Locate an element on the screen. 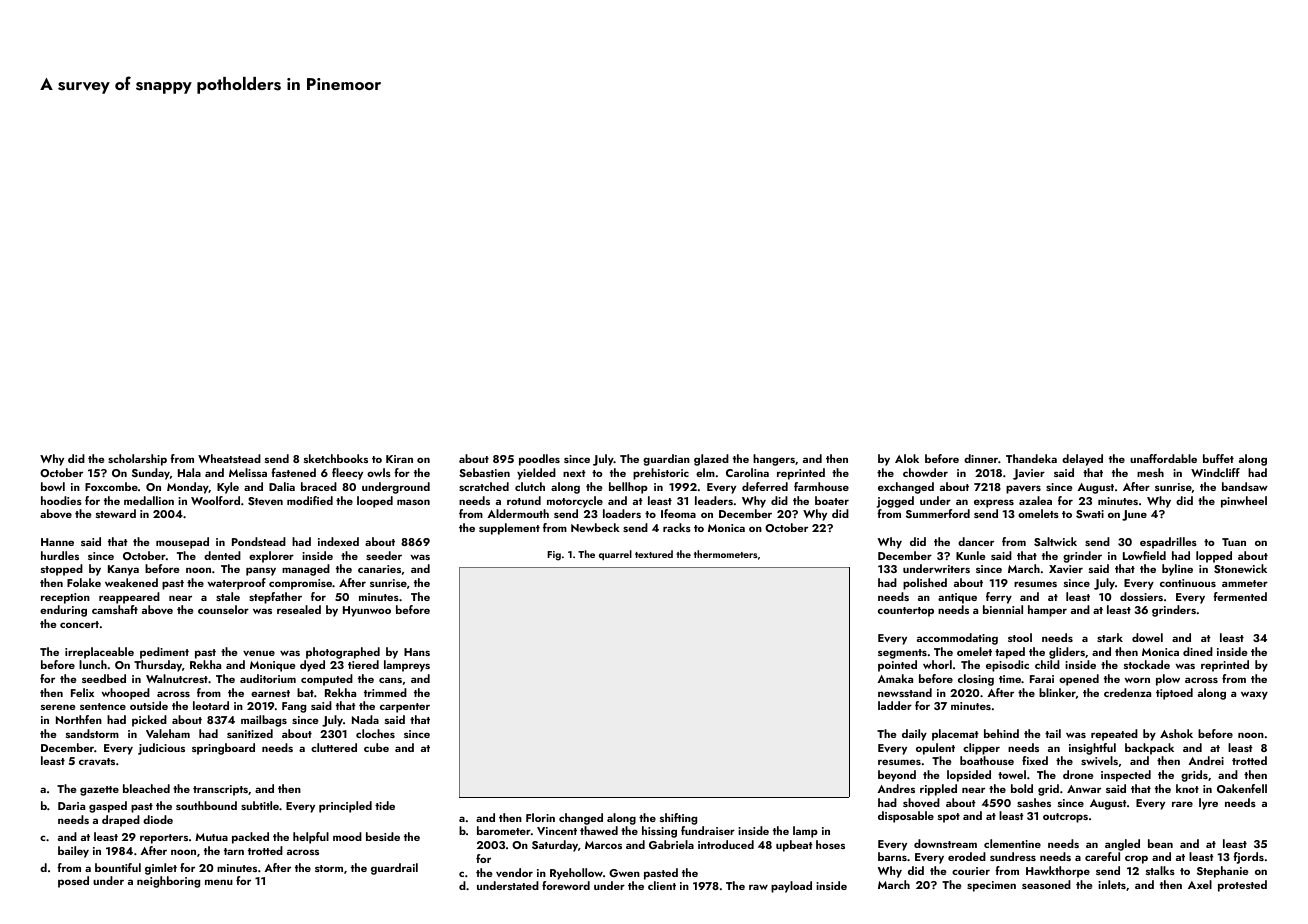 The image size is (1308, 924). espadrilles is located at coordinates (1168, 543).
